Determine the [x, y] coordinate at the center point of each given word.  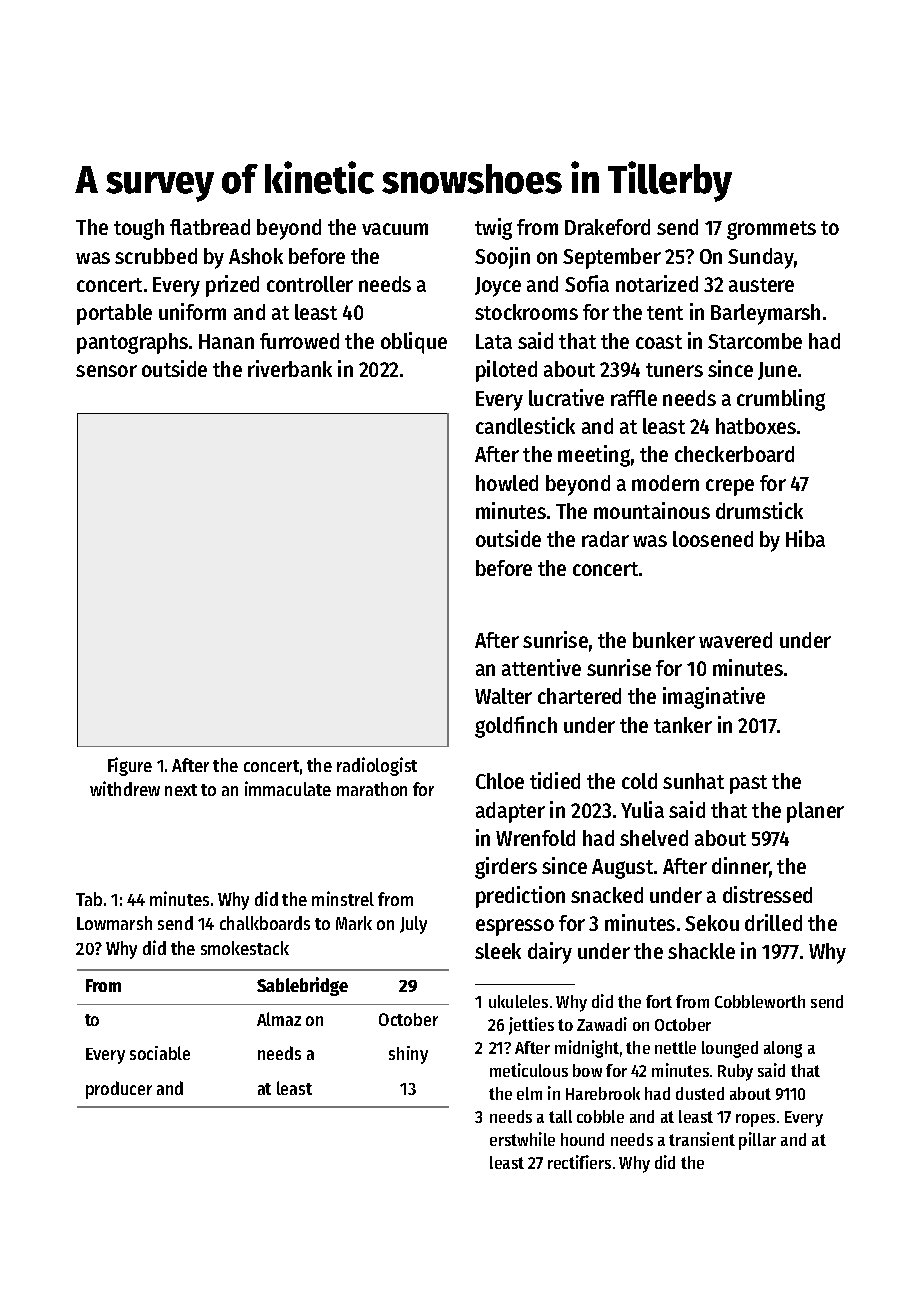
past [748, 784]
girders [506, 868]
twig [493, 229]
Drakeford [607, 227]
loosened [713, 539]
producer [119, 1090]
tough [139, 229]
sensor [106, 371]
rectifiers [579, 1162]
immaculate [288, 788]
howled [507, 483]
